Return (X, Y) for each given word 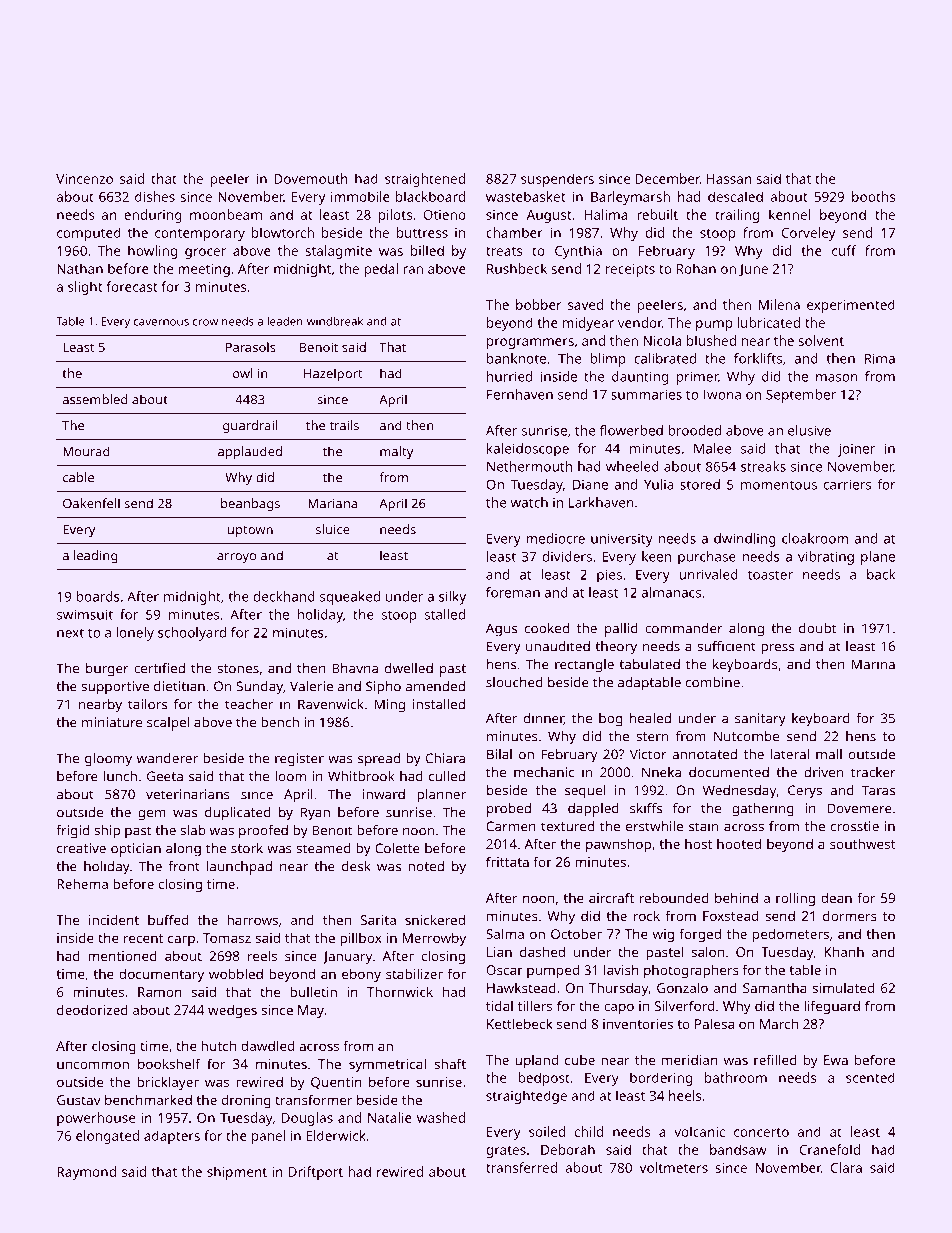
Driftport (316, 1173)
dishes (155, 196)
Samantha (775, 988)
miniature (112, 722)
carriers (847, 484)
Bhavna (355, 668)
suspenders (557, 180)
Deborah (568, 1149)
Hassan (729, 179)
